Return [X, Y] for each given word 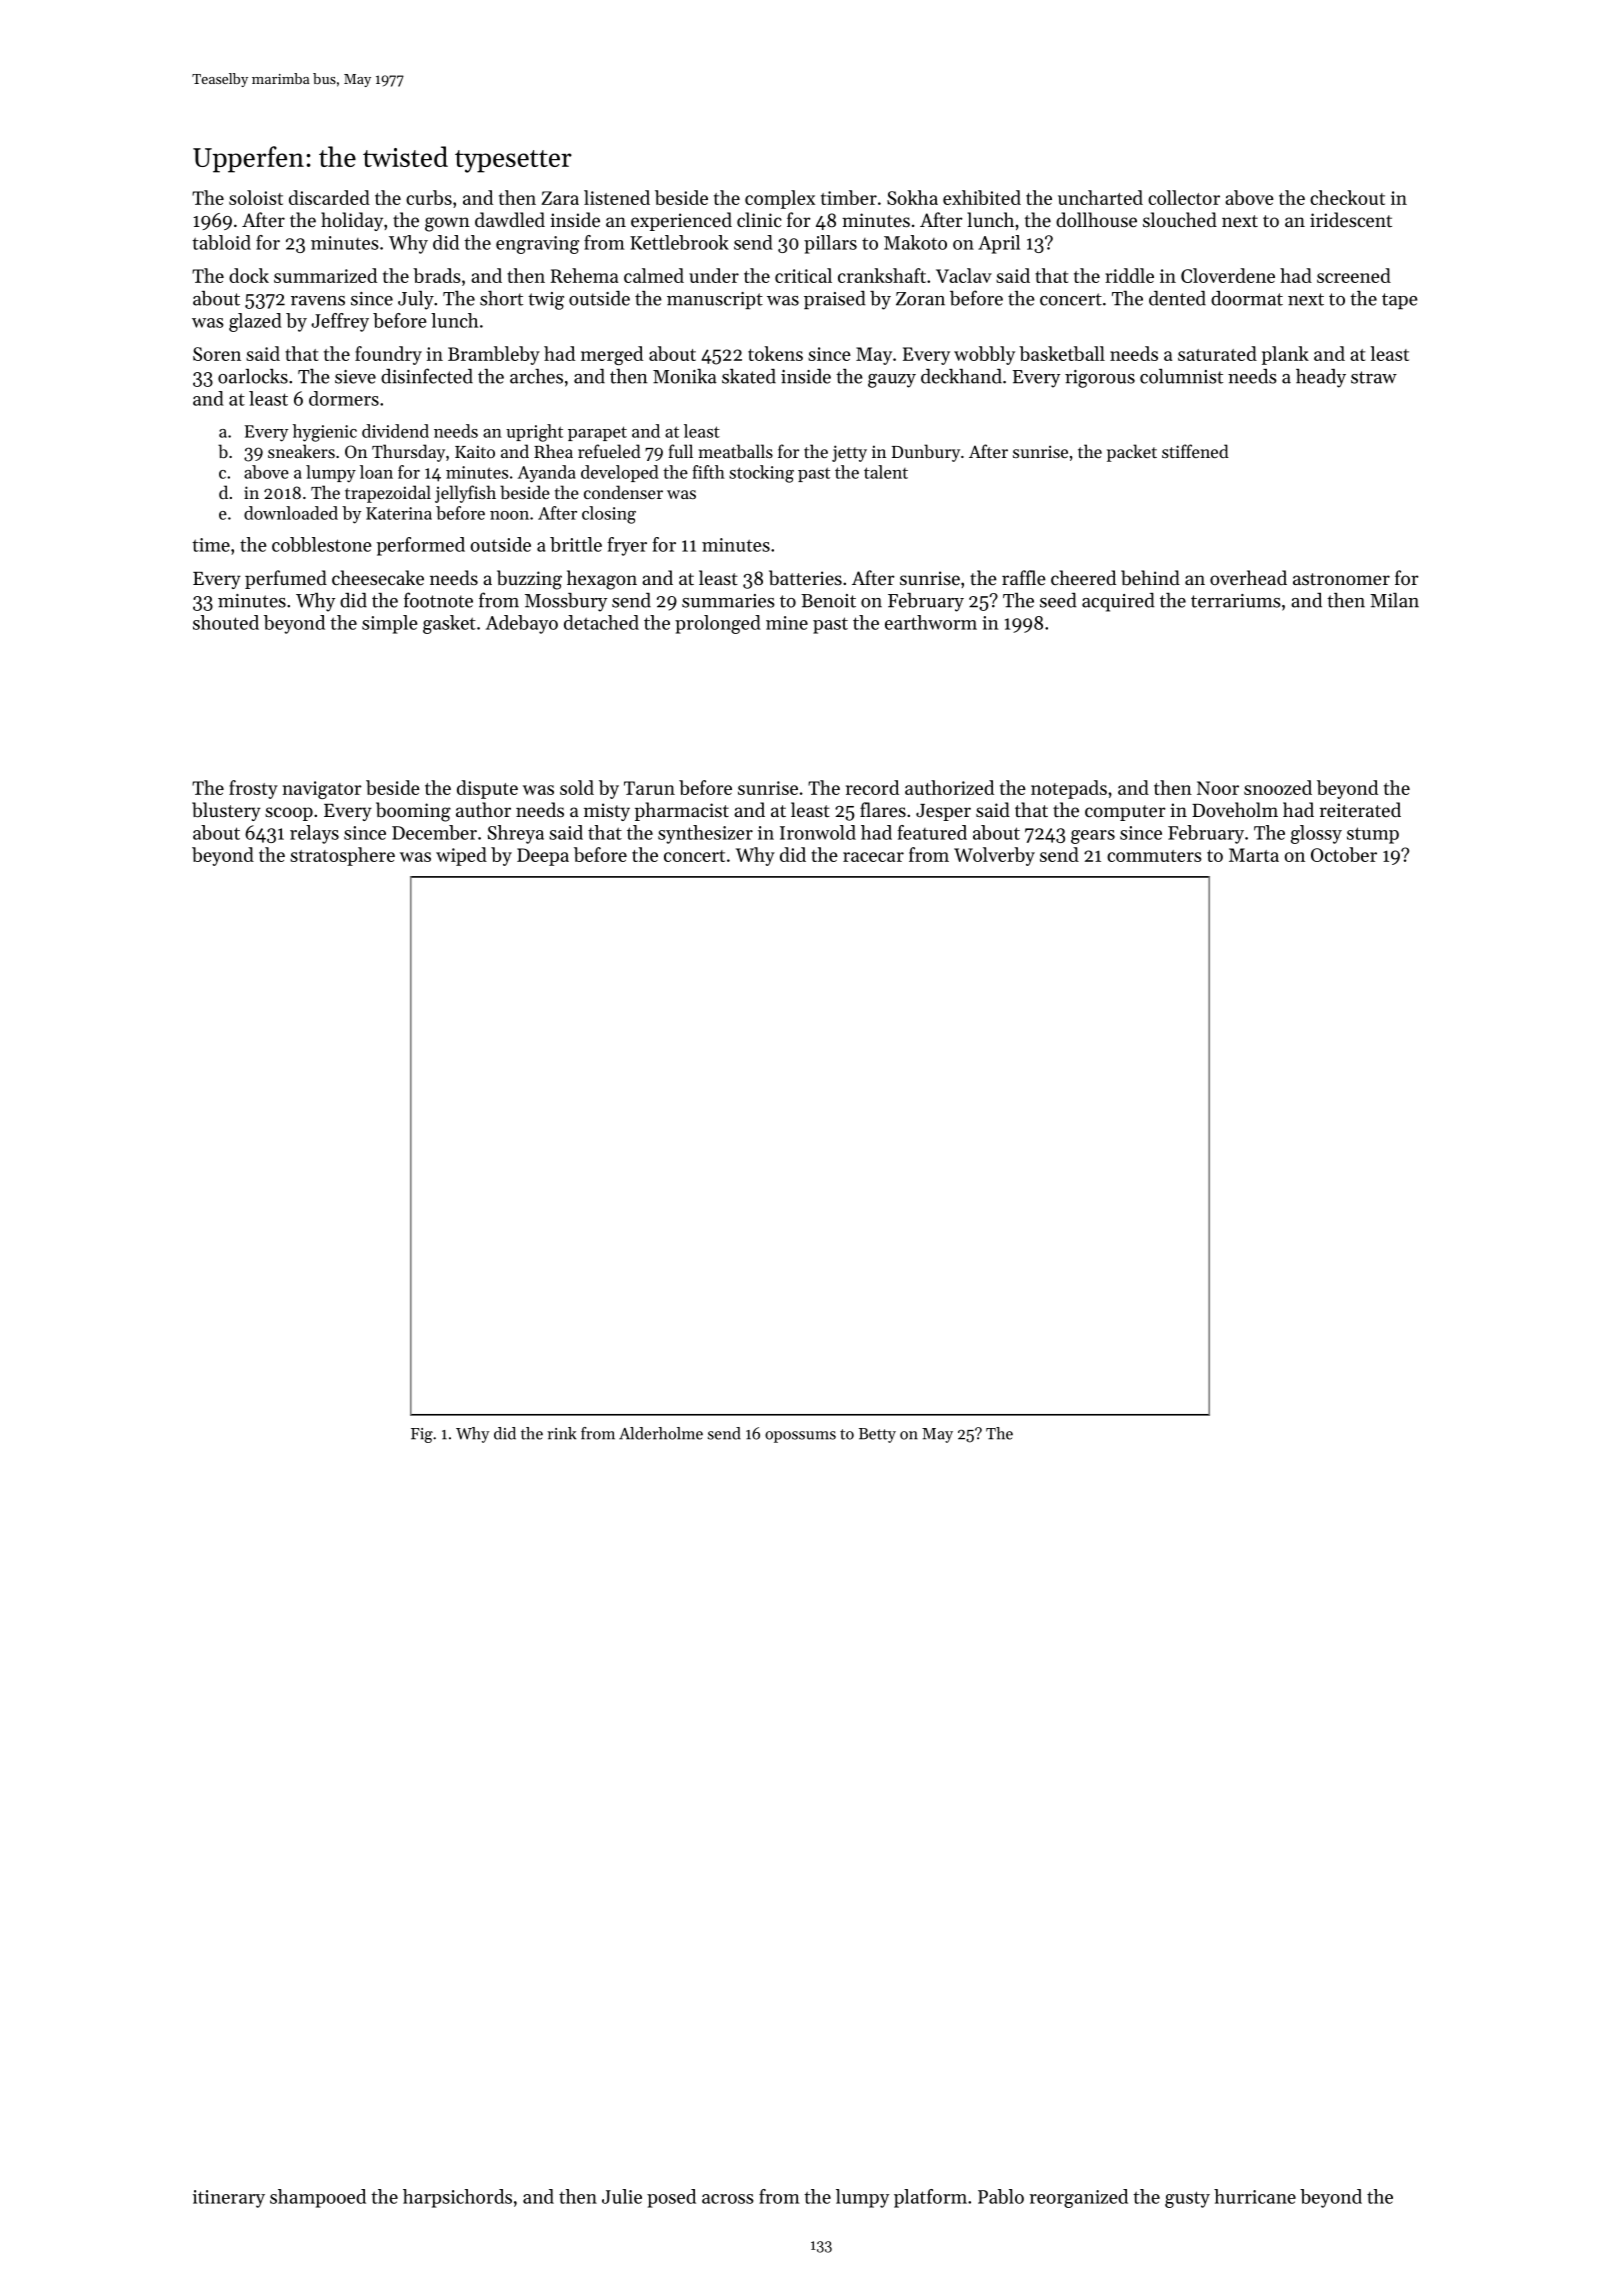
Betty [877, 1435]
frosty [253, 789]
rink [561, 1433]
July [416, 300]
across [728, 2199]
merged [612, 355]
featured [932, 832]
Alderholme [661, 1433]
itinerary [229, 2199]
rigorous [1100, 379]
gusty [1187, 2199]
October [1344, 854]
